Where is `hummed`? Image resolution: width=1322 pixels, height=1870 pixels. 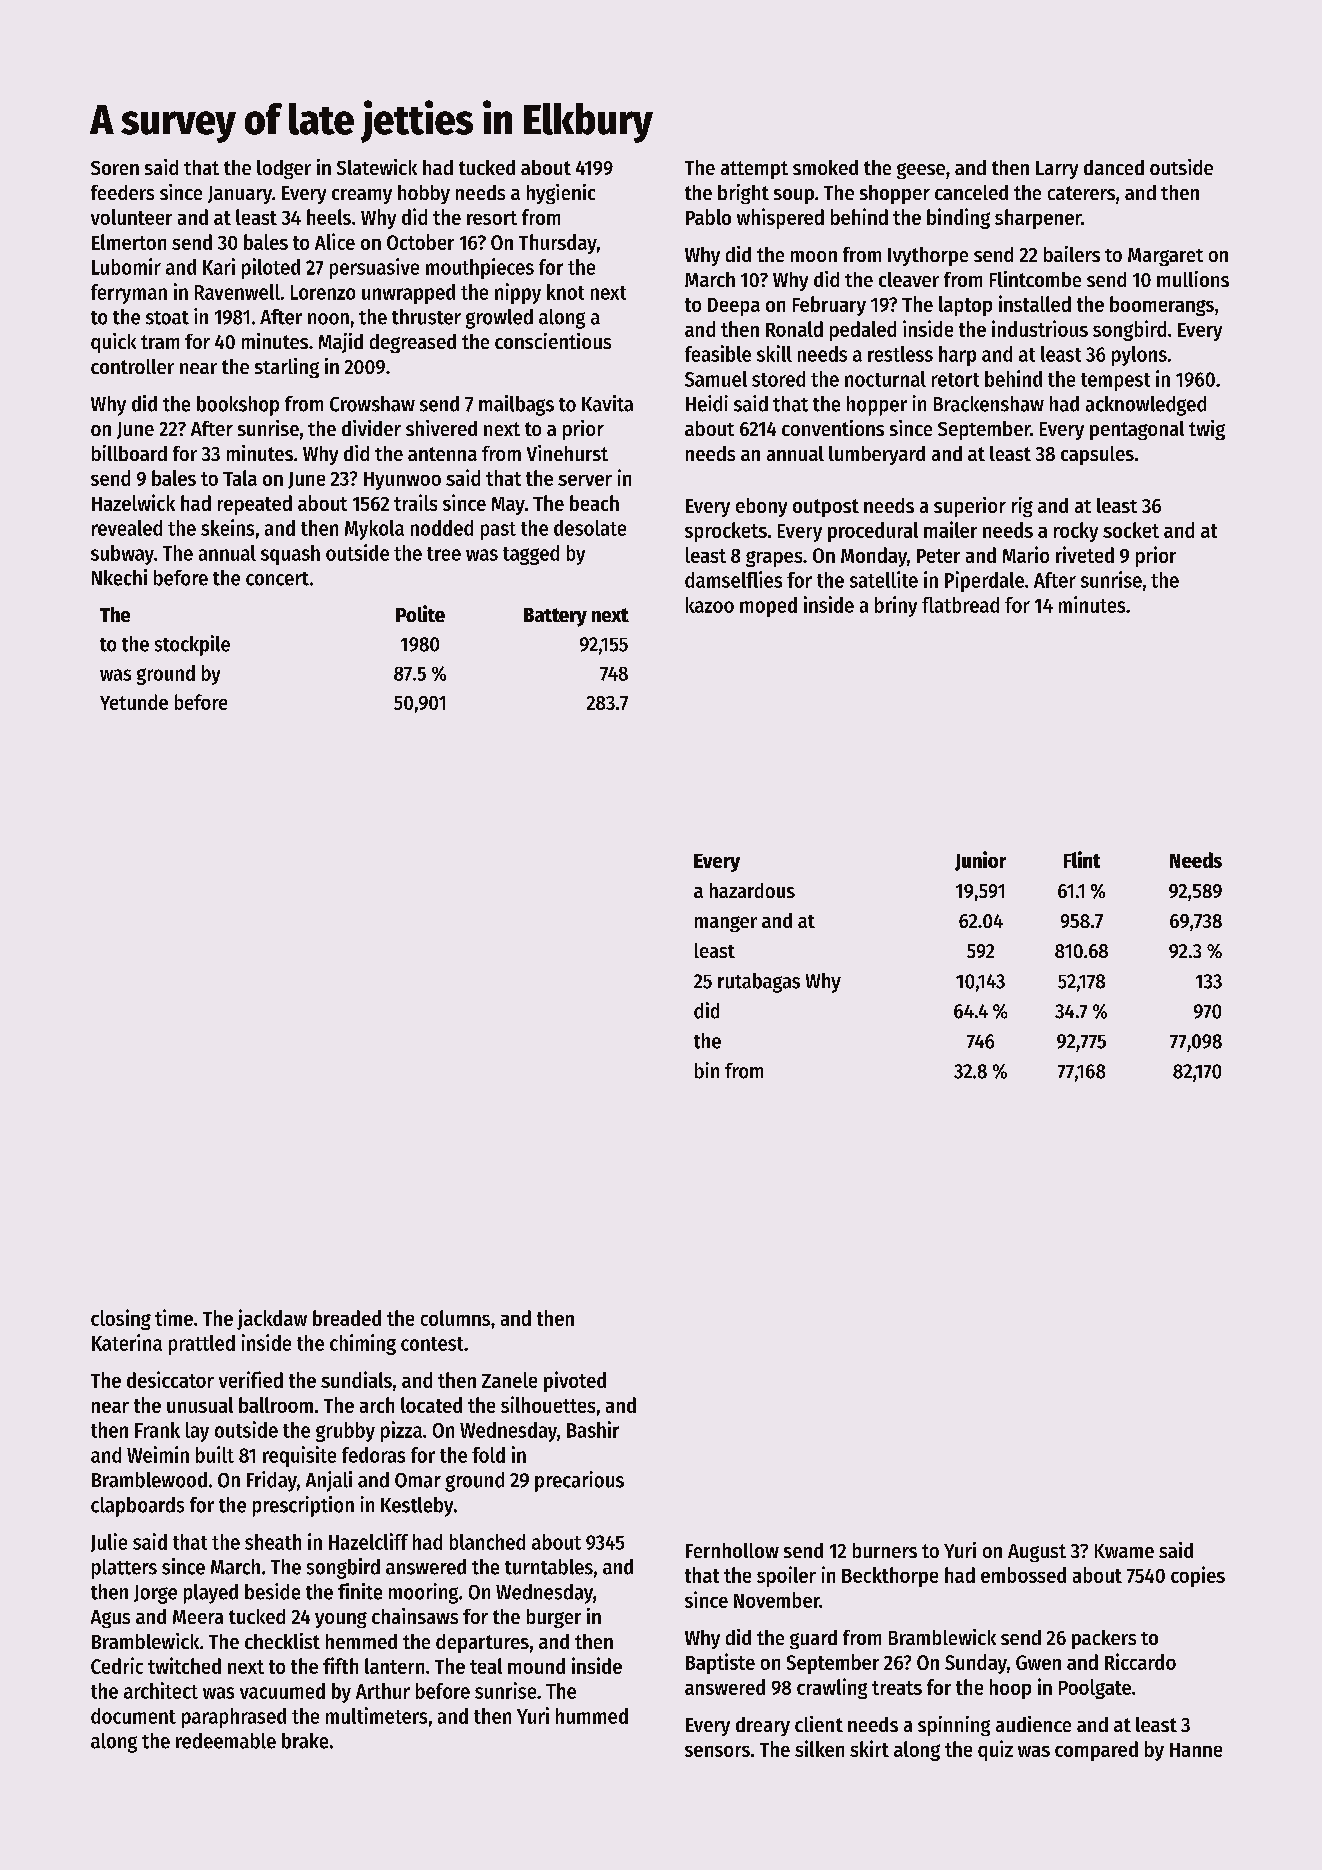
hummed is located at coordinates (592, 1716).
